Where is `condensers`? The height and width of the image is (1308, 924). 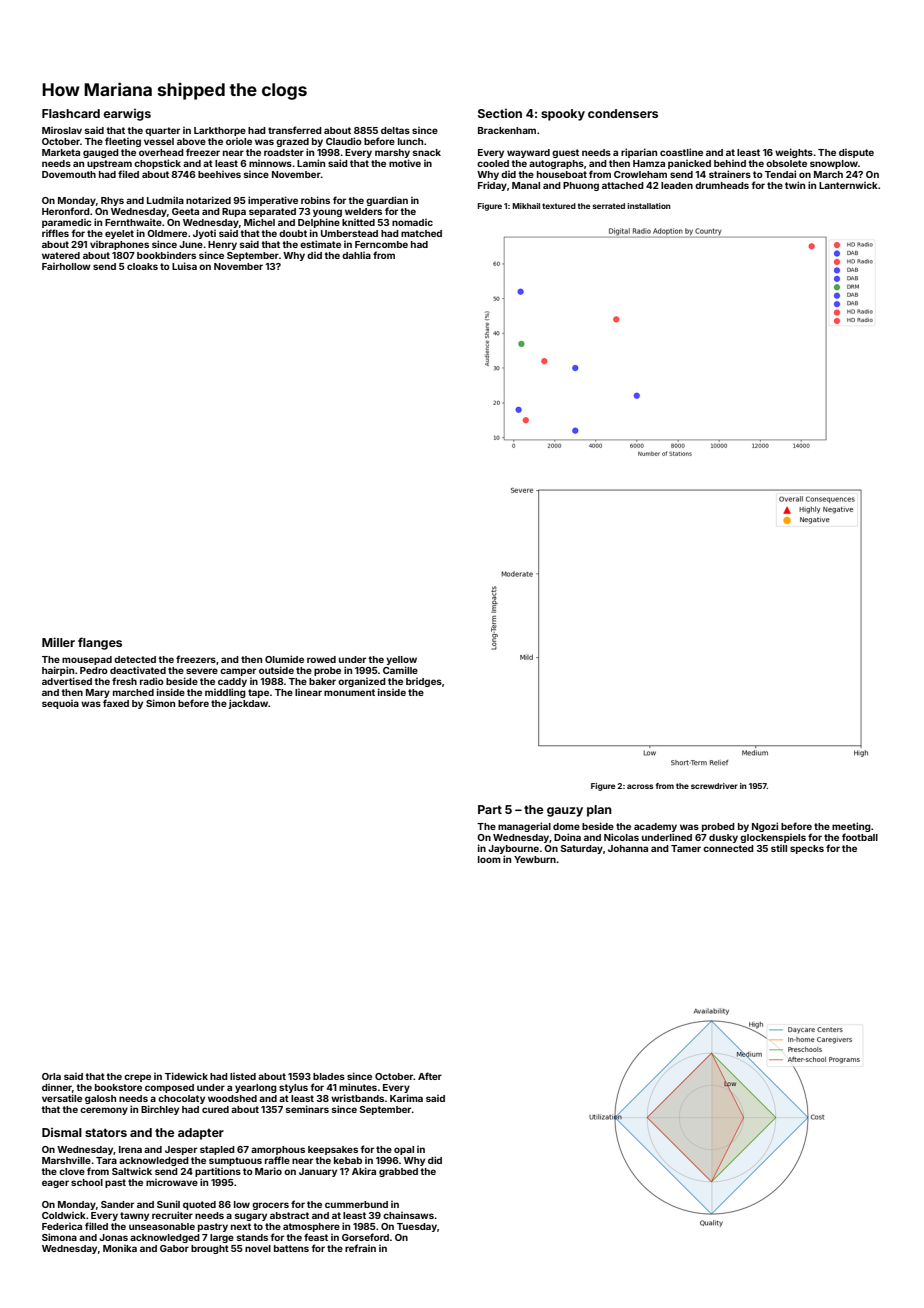 condensers is located at coordinates (623, 113).
